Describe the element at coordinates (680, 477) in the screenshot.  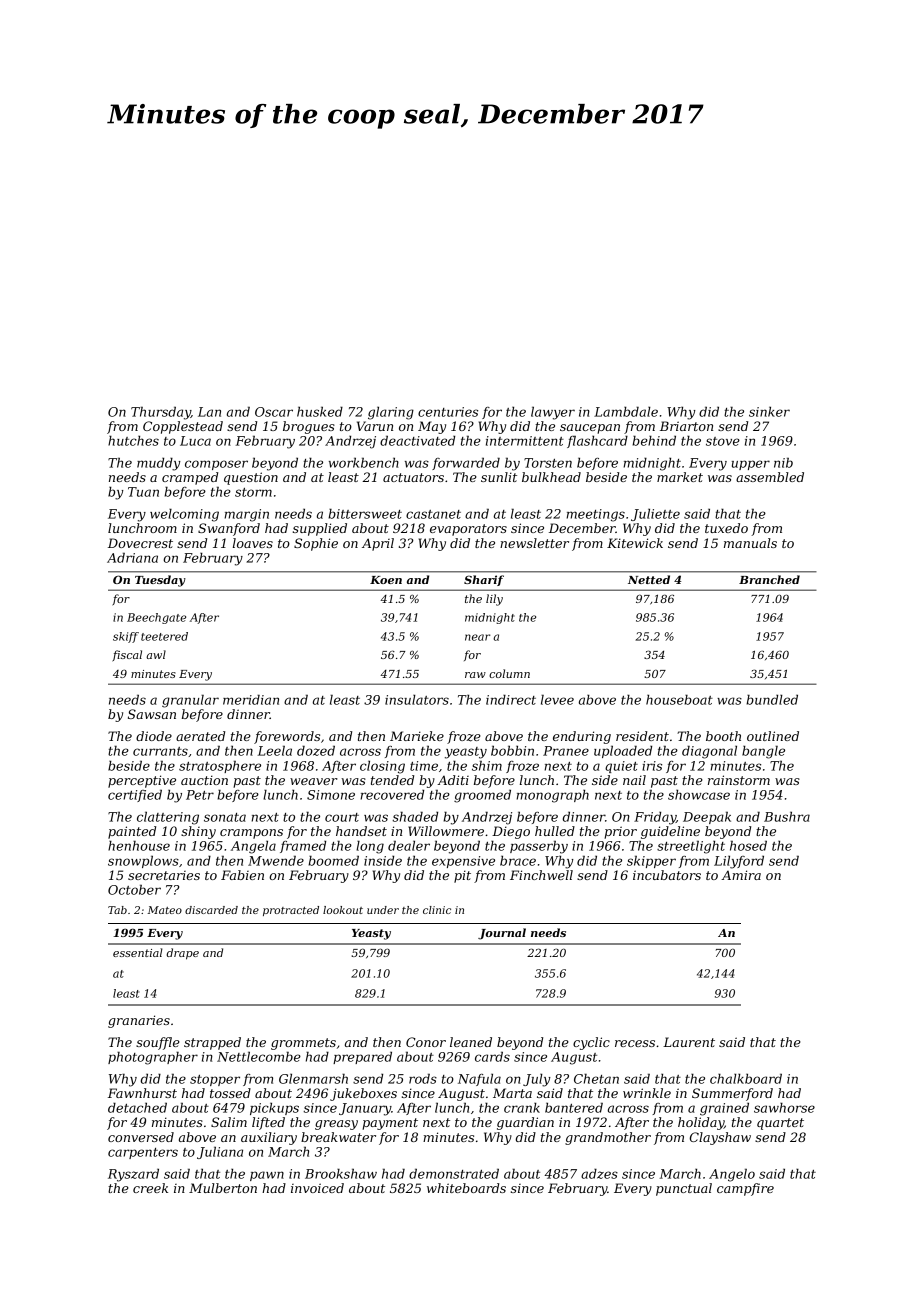
I see `market` at that location.
